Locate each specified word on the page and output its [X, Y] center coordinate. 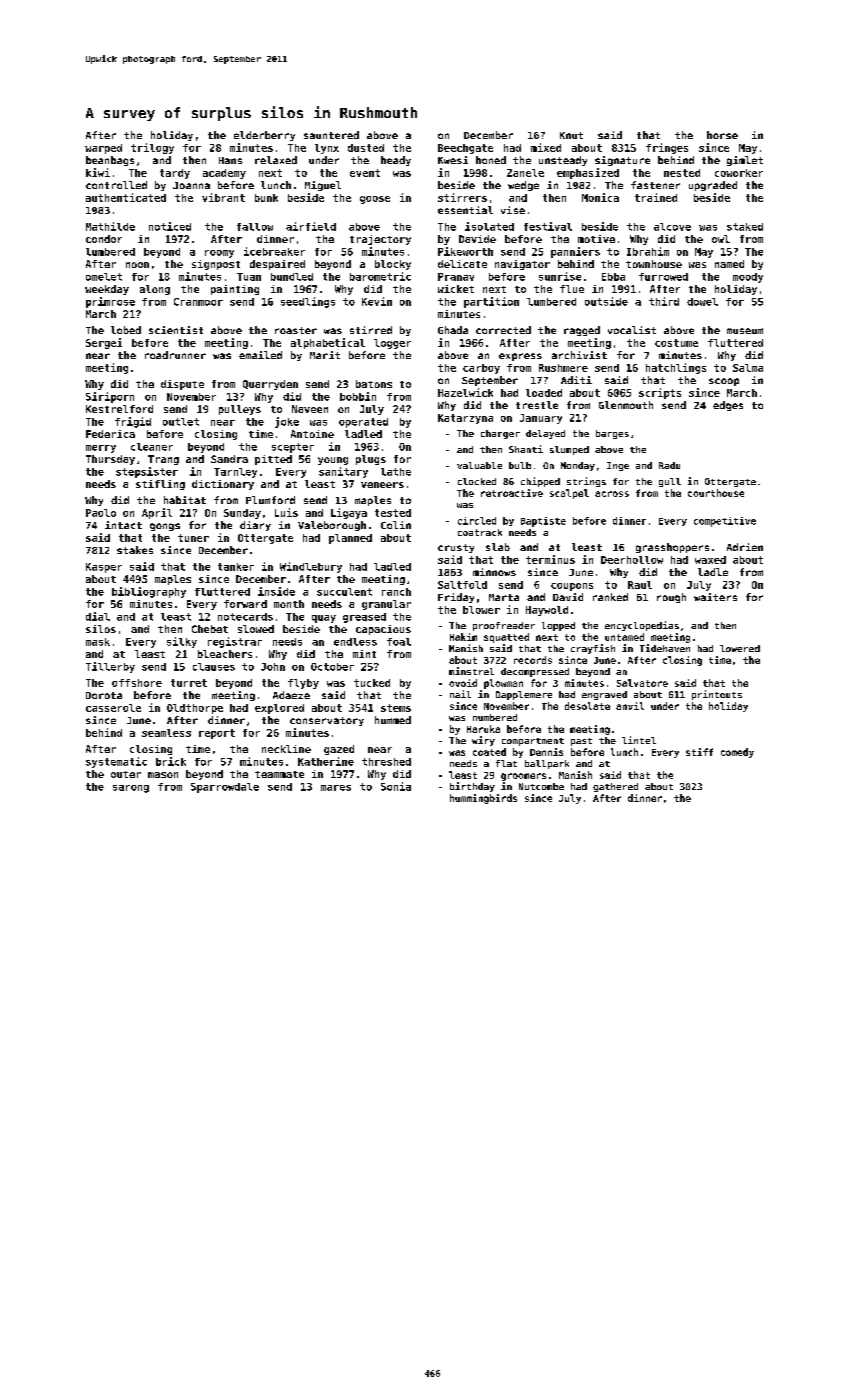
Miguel [323, 186]
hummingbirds [483, 799]
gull [670, 482]
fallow [255, 227]
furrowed [663, 277]
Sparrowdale [225, 788]
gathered [615, 787]
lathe [396, 472]
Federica [110, 434]
